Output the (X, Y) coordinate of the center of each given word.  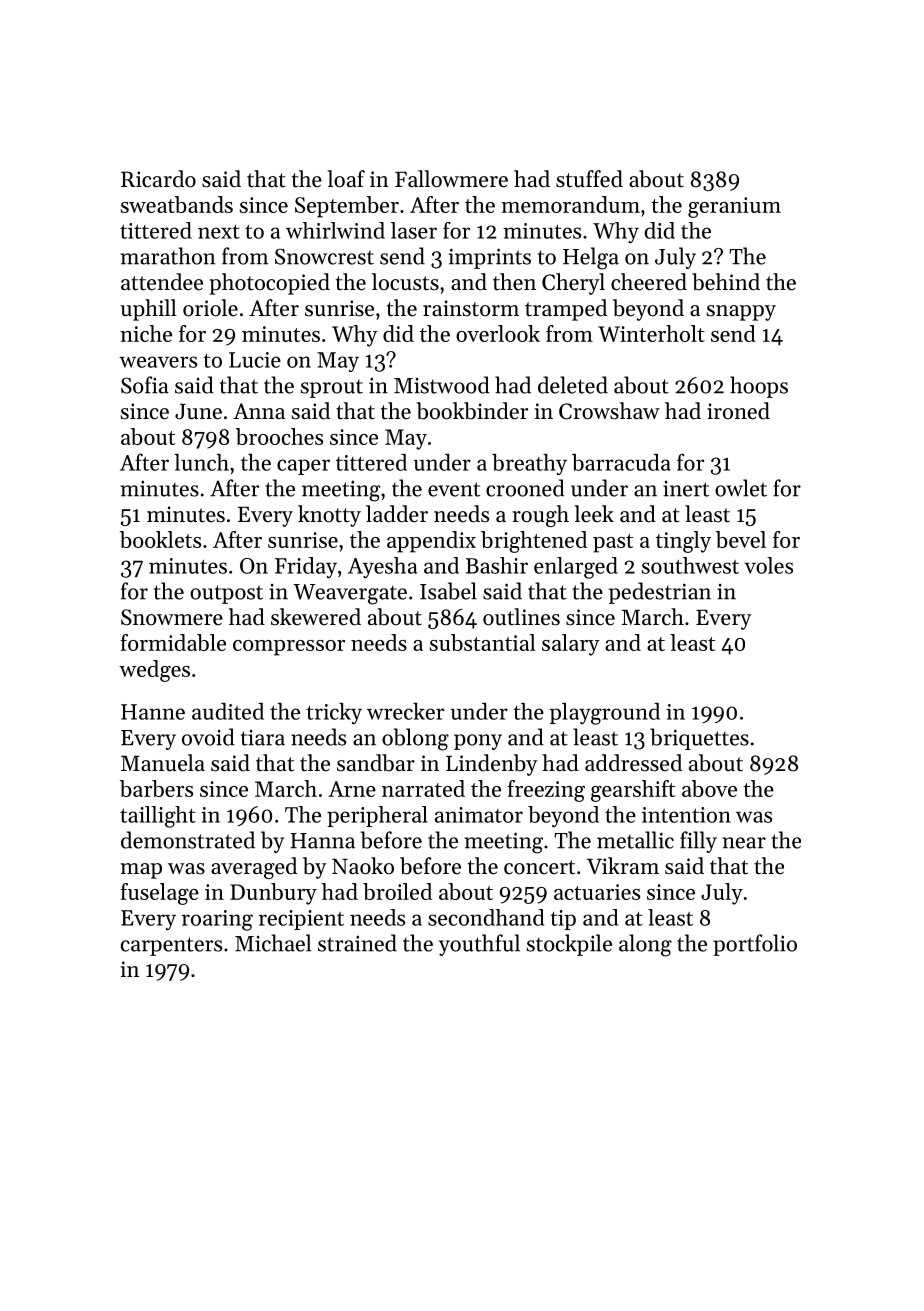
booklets (160, 539)
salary (571, 645)
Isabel (448, 591)
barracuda (621, 462)
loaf (346, 179)
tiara (263, 738)
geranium (734, 207)
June (198, 411)
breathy (529, 464)
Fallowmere (451, 179)
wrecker (405, 711)
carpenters (171, 946)
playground (604, 714)
